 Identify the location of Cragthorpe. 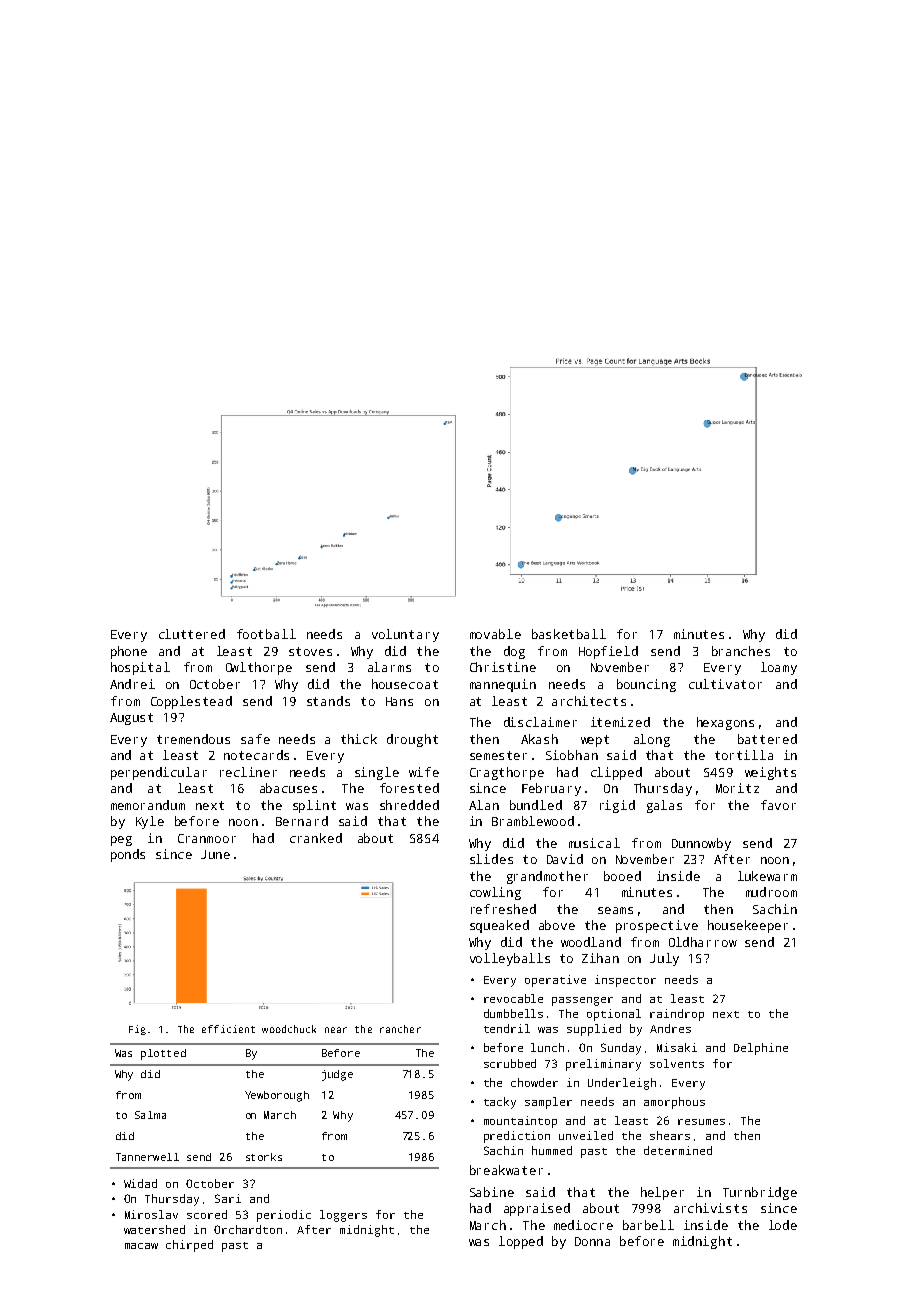
(507, 773).
